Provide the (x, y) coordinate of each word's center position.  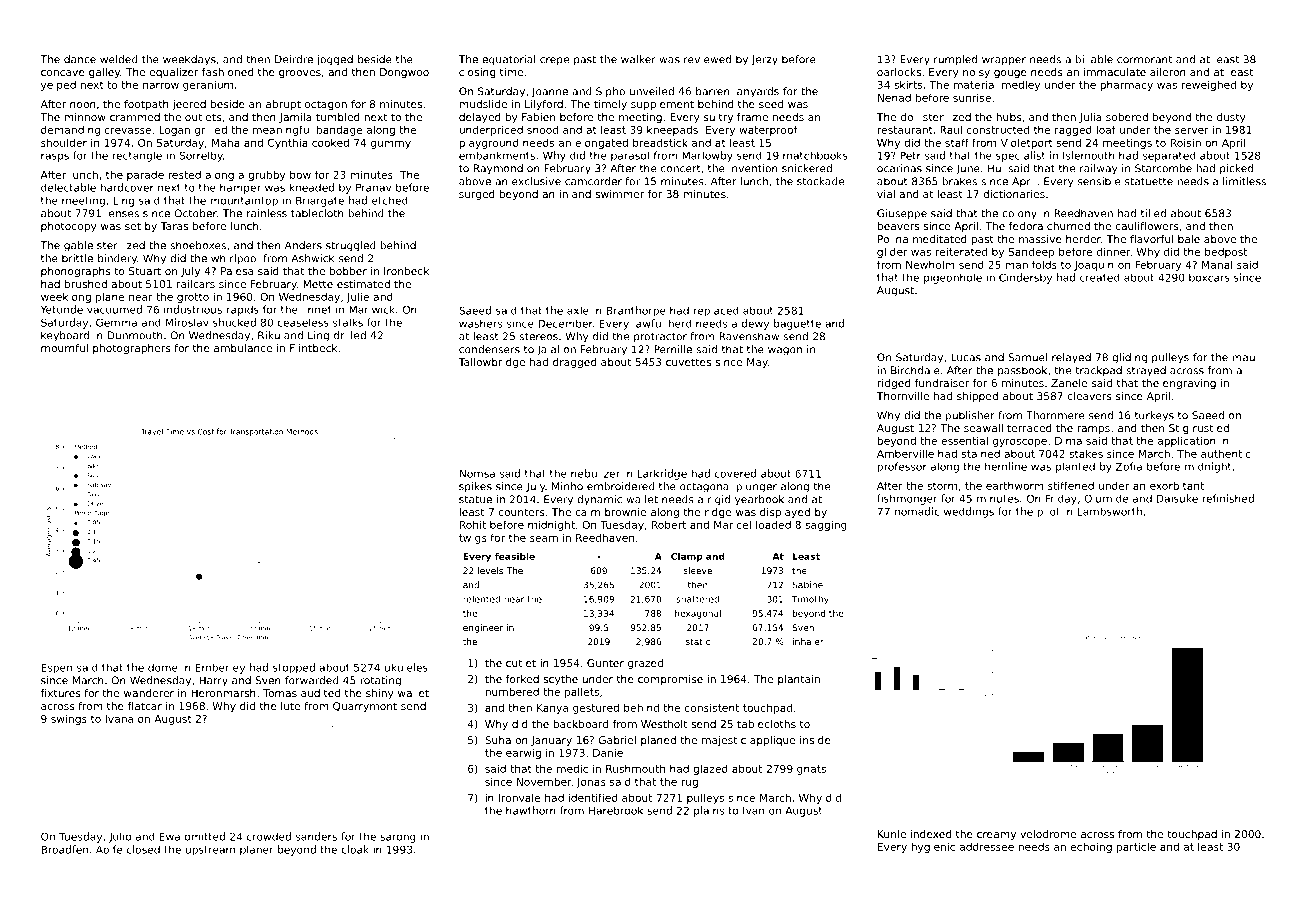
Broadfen (64, 849)
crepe (554, 61)
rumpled (955, 60)
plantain (799, 680)
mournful (64, 348)
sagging (826, 525)
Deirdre (294, 59)
